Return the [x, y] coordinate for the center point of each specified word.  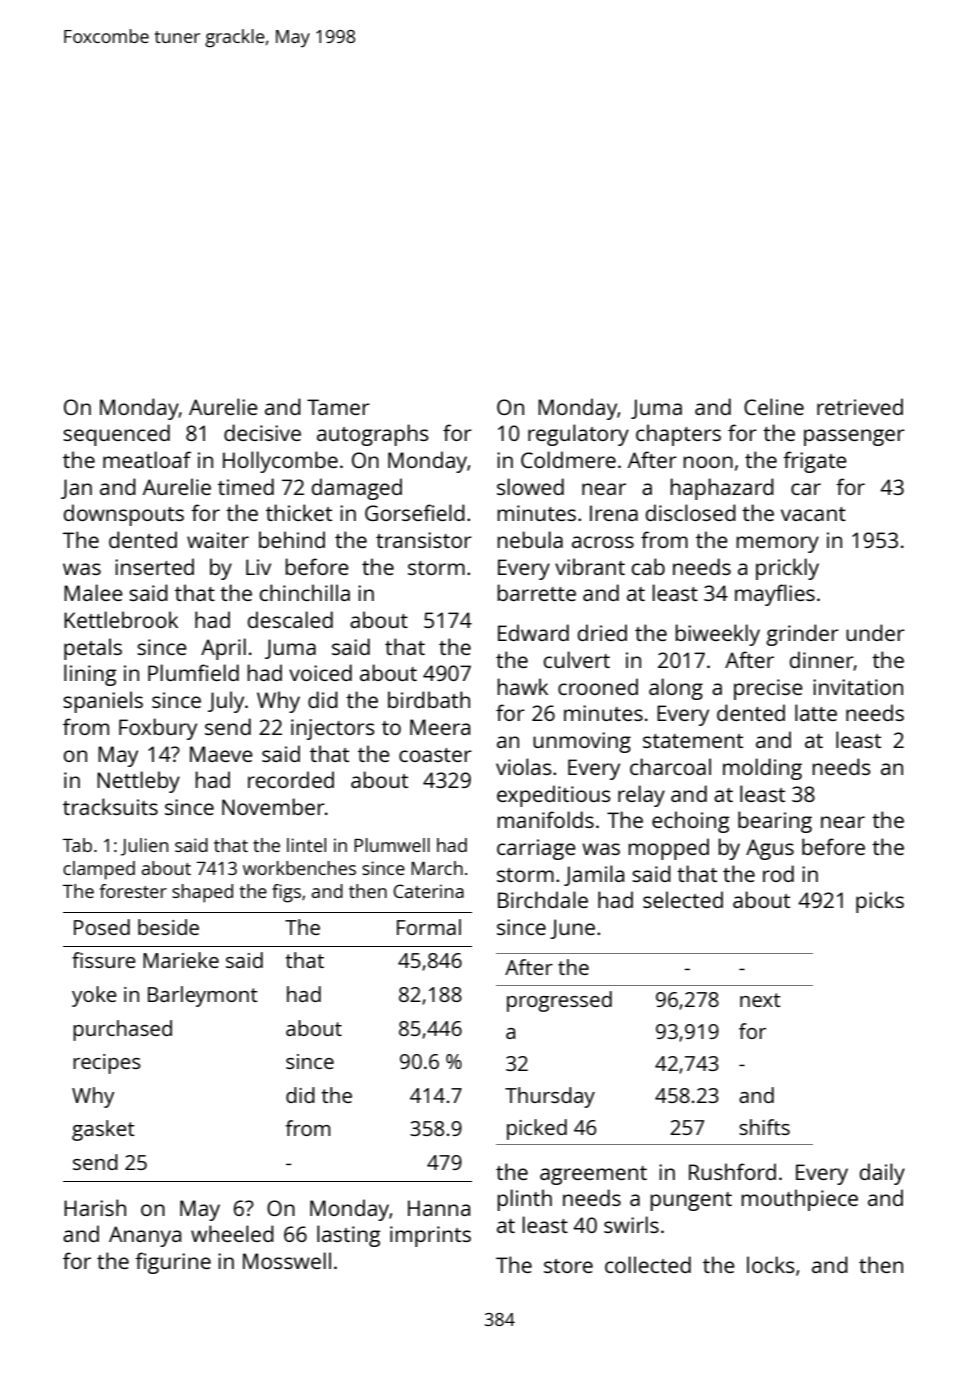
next [760, 1000]
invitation [858, 687]
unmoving [582, 742]
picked [537, 1129]
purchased [122, 1030]
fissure [104, 960]
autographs [373, 435]
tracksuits [110, 806]
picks [880, 902]
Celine [774, 406]
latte [816, 712]
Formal [429, 927]
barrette [536, 592]
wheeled [232, 1233]
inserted [154, 566]
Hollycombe [280, 462]
